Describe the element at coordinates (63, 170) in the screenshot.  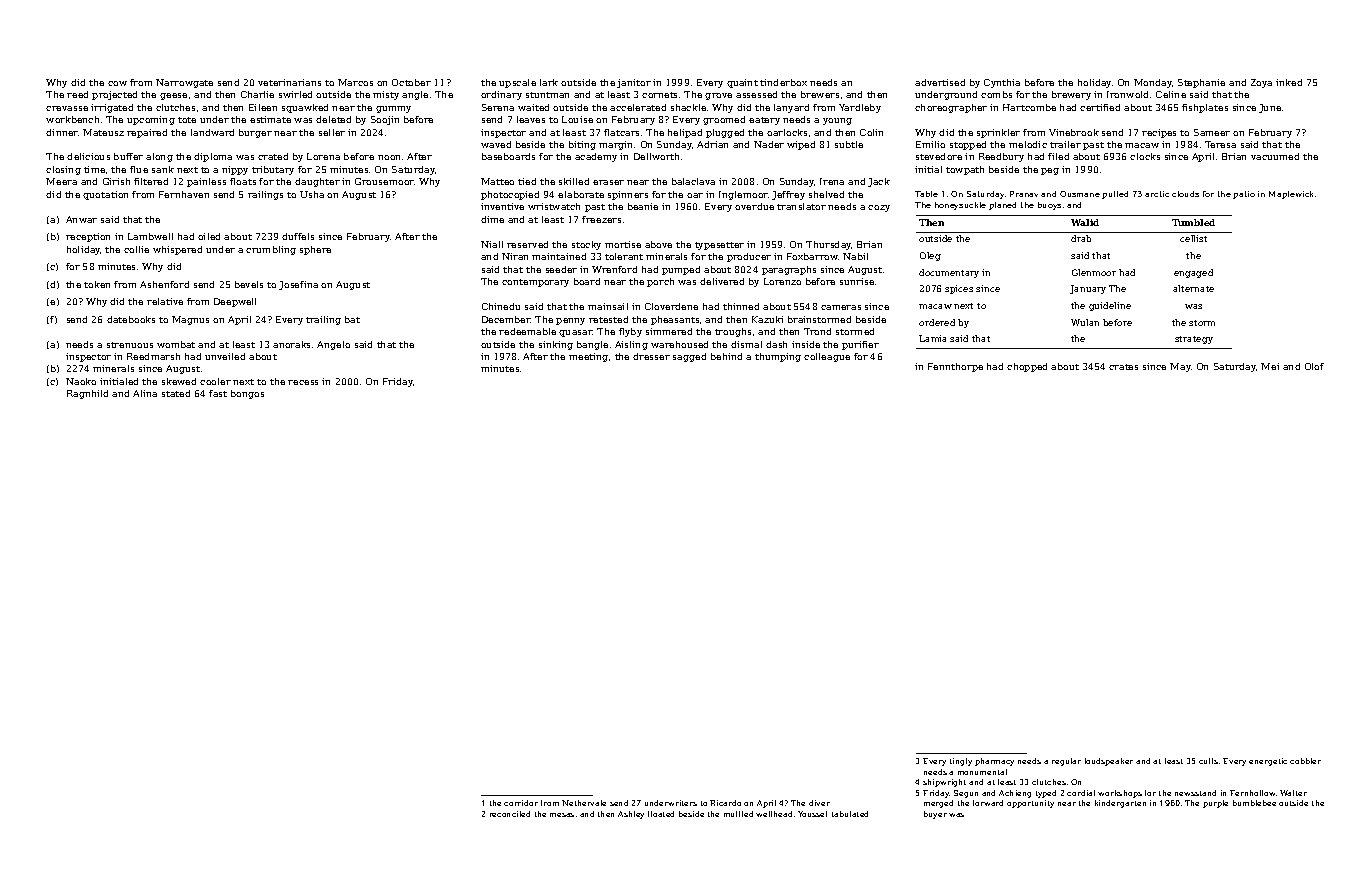
I see `closing` at that location.
